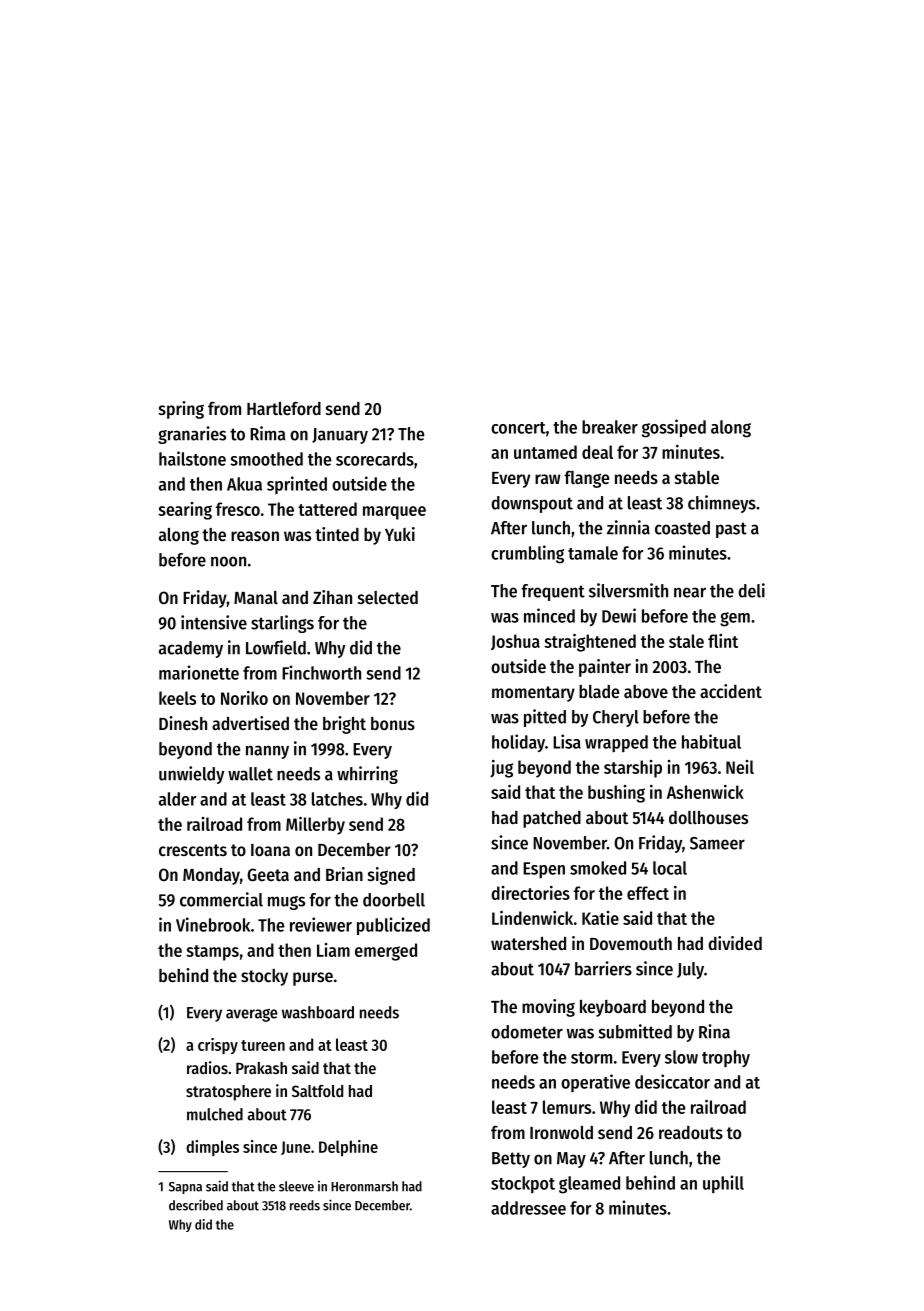 Image resolution: width=924 pixels, height=1311 pixels. Describe the element at coordinates (212, 1148) in the screenshot. I see `dimples` at that location.
